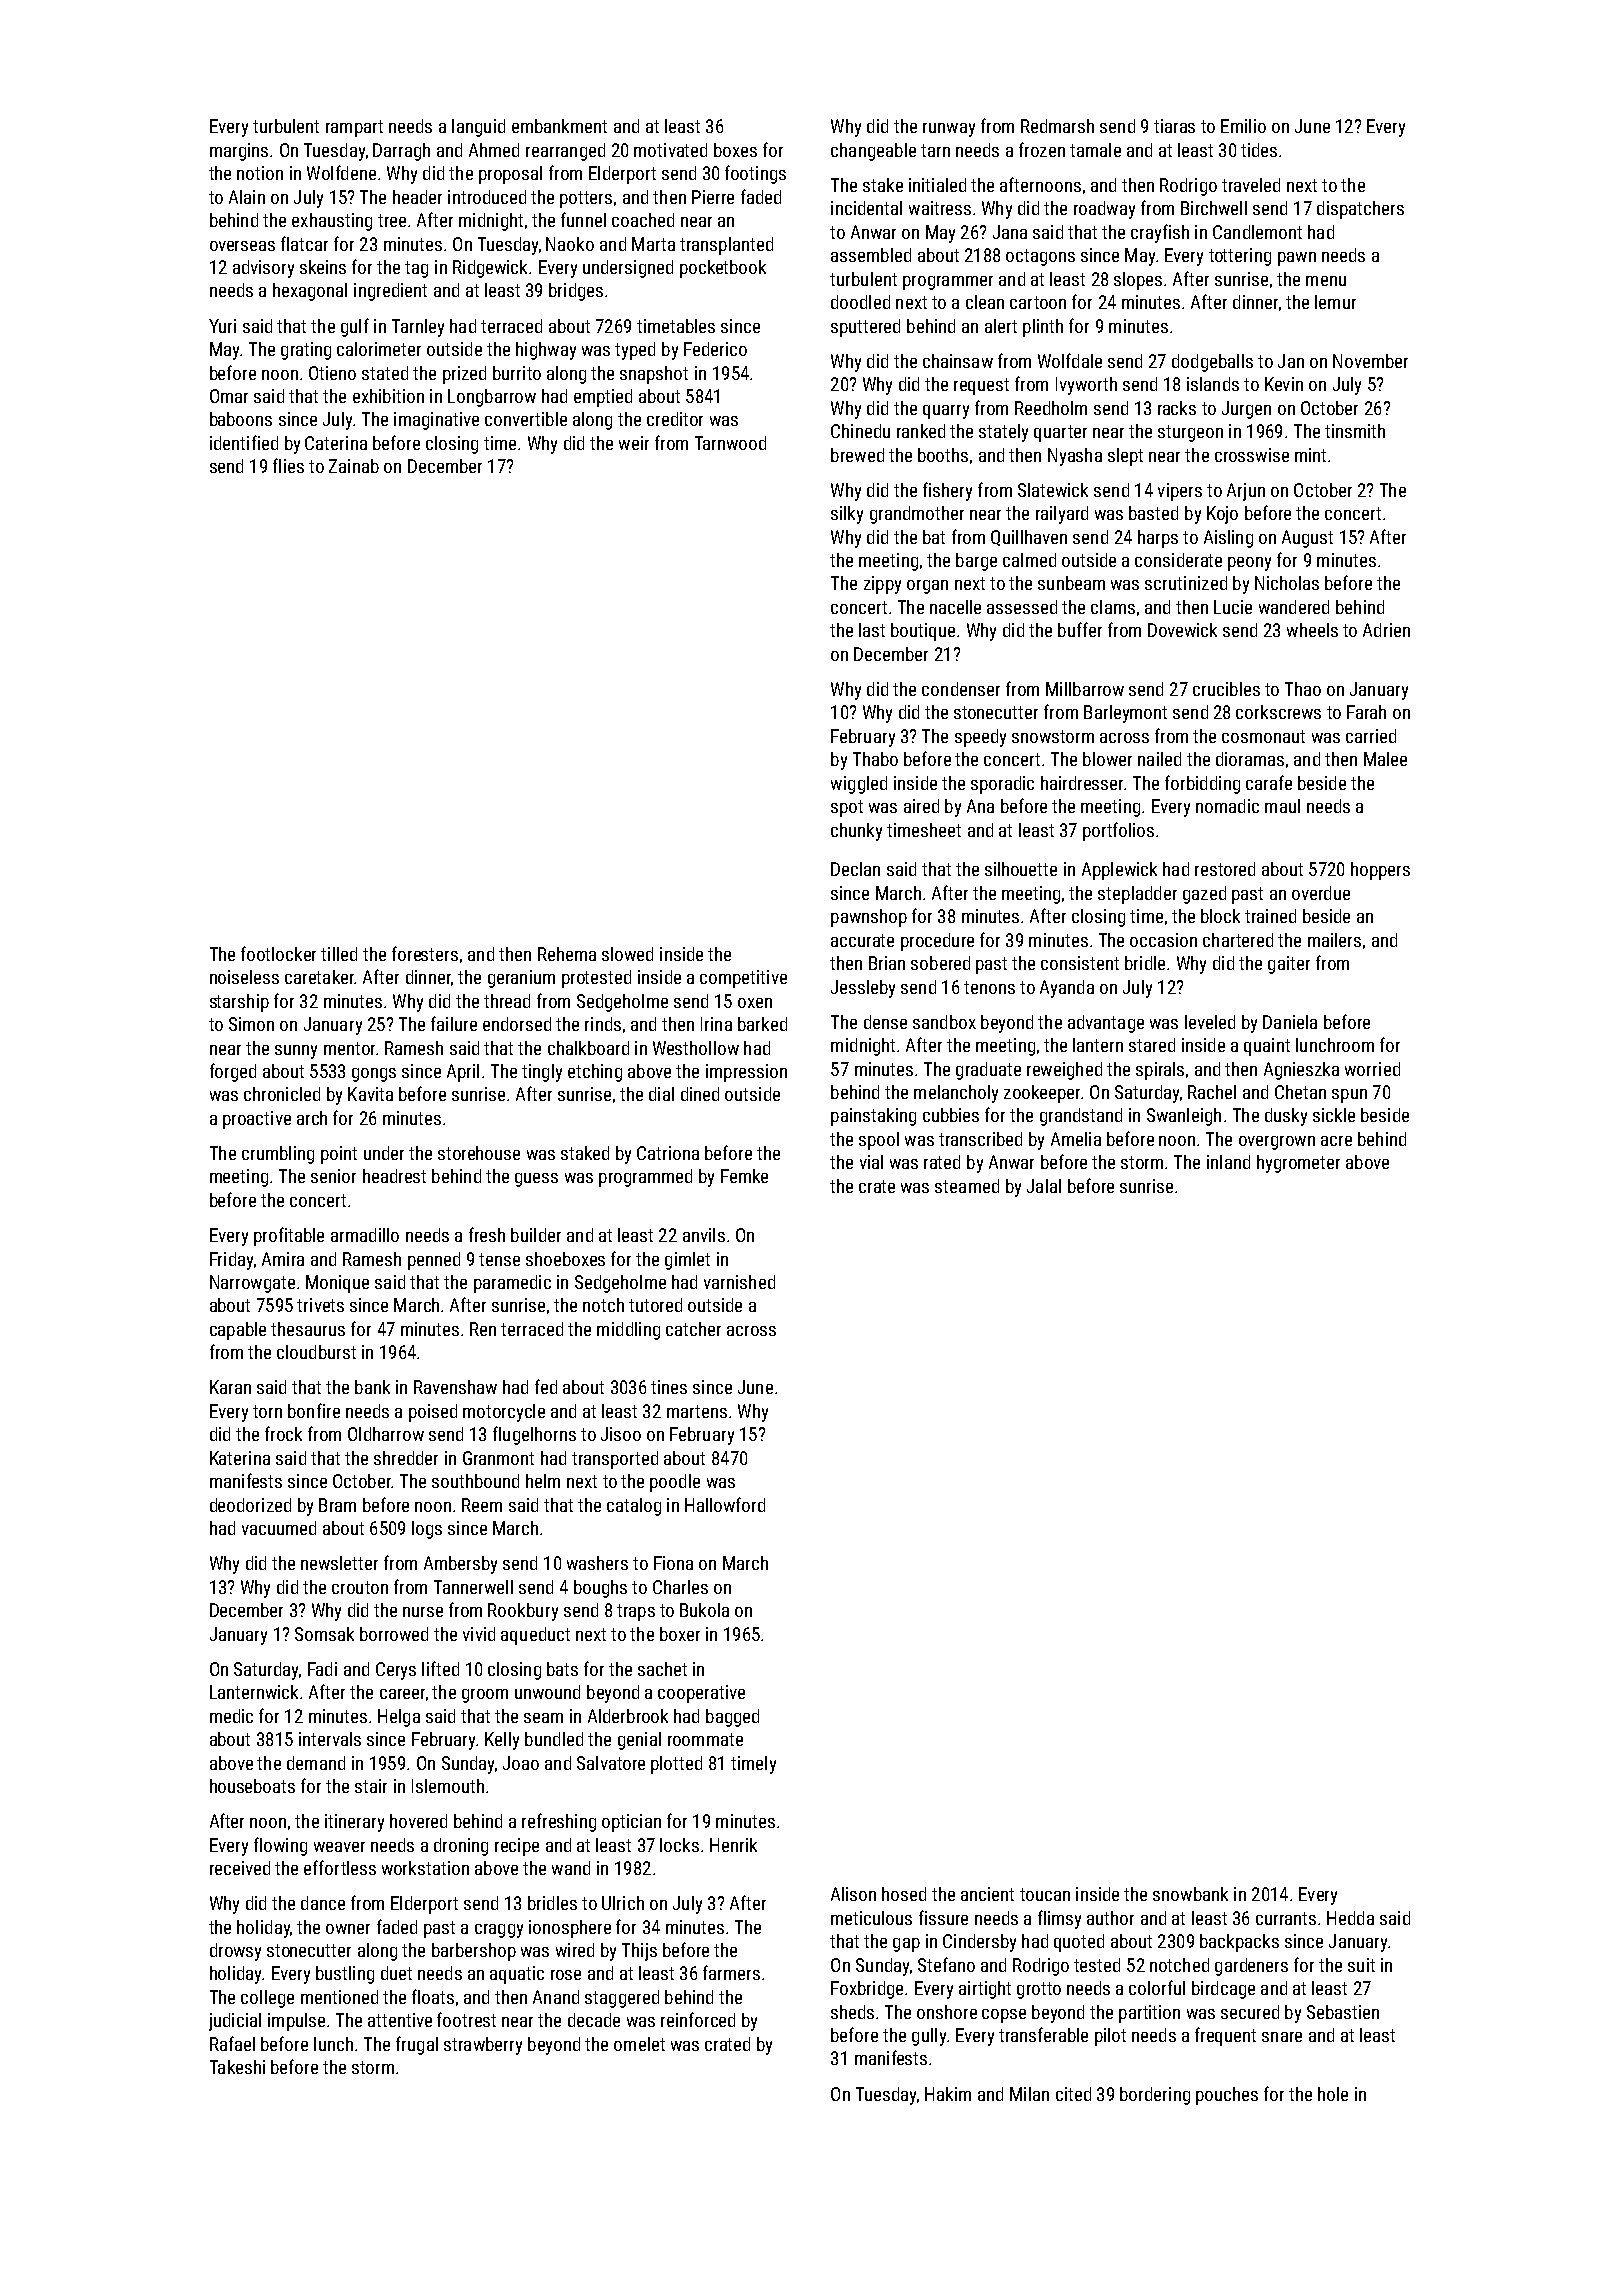  I want to click on impression, so click(746, 1073).
